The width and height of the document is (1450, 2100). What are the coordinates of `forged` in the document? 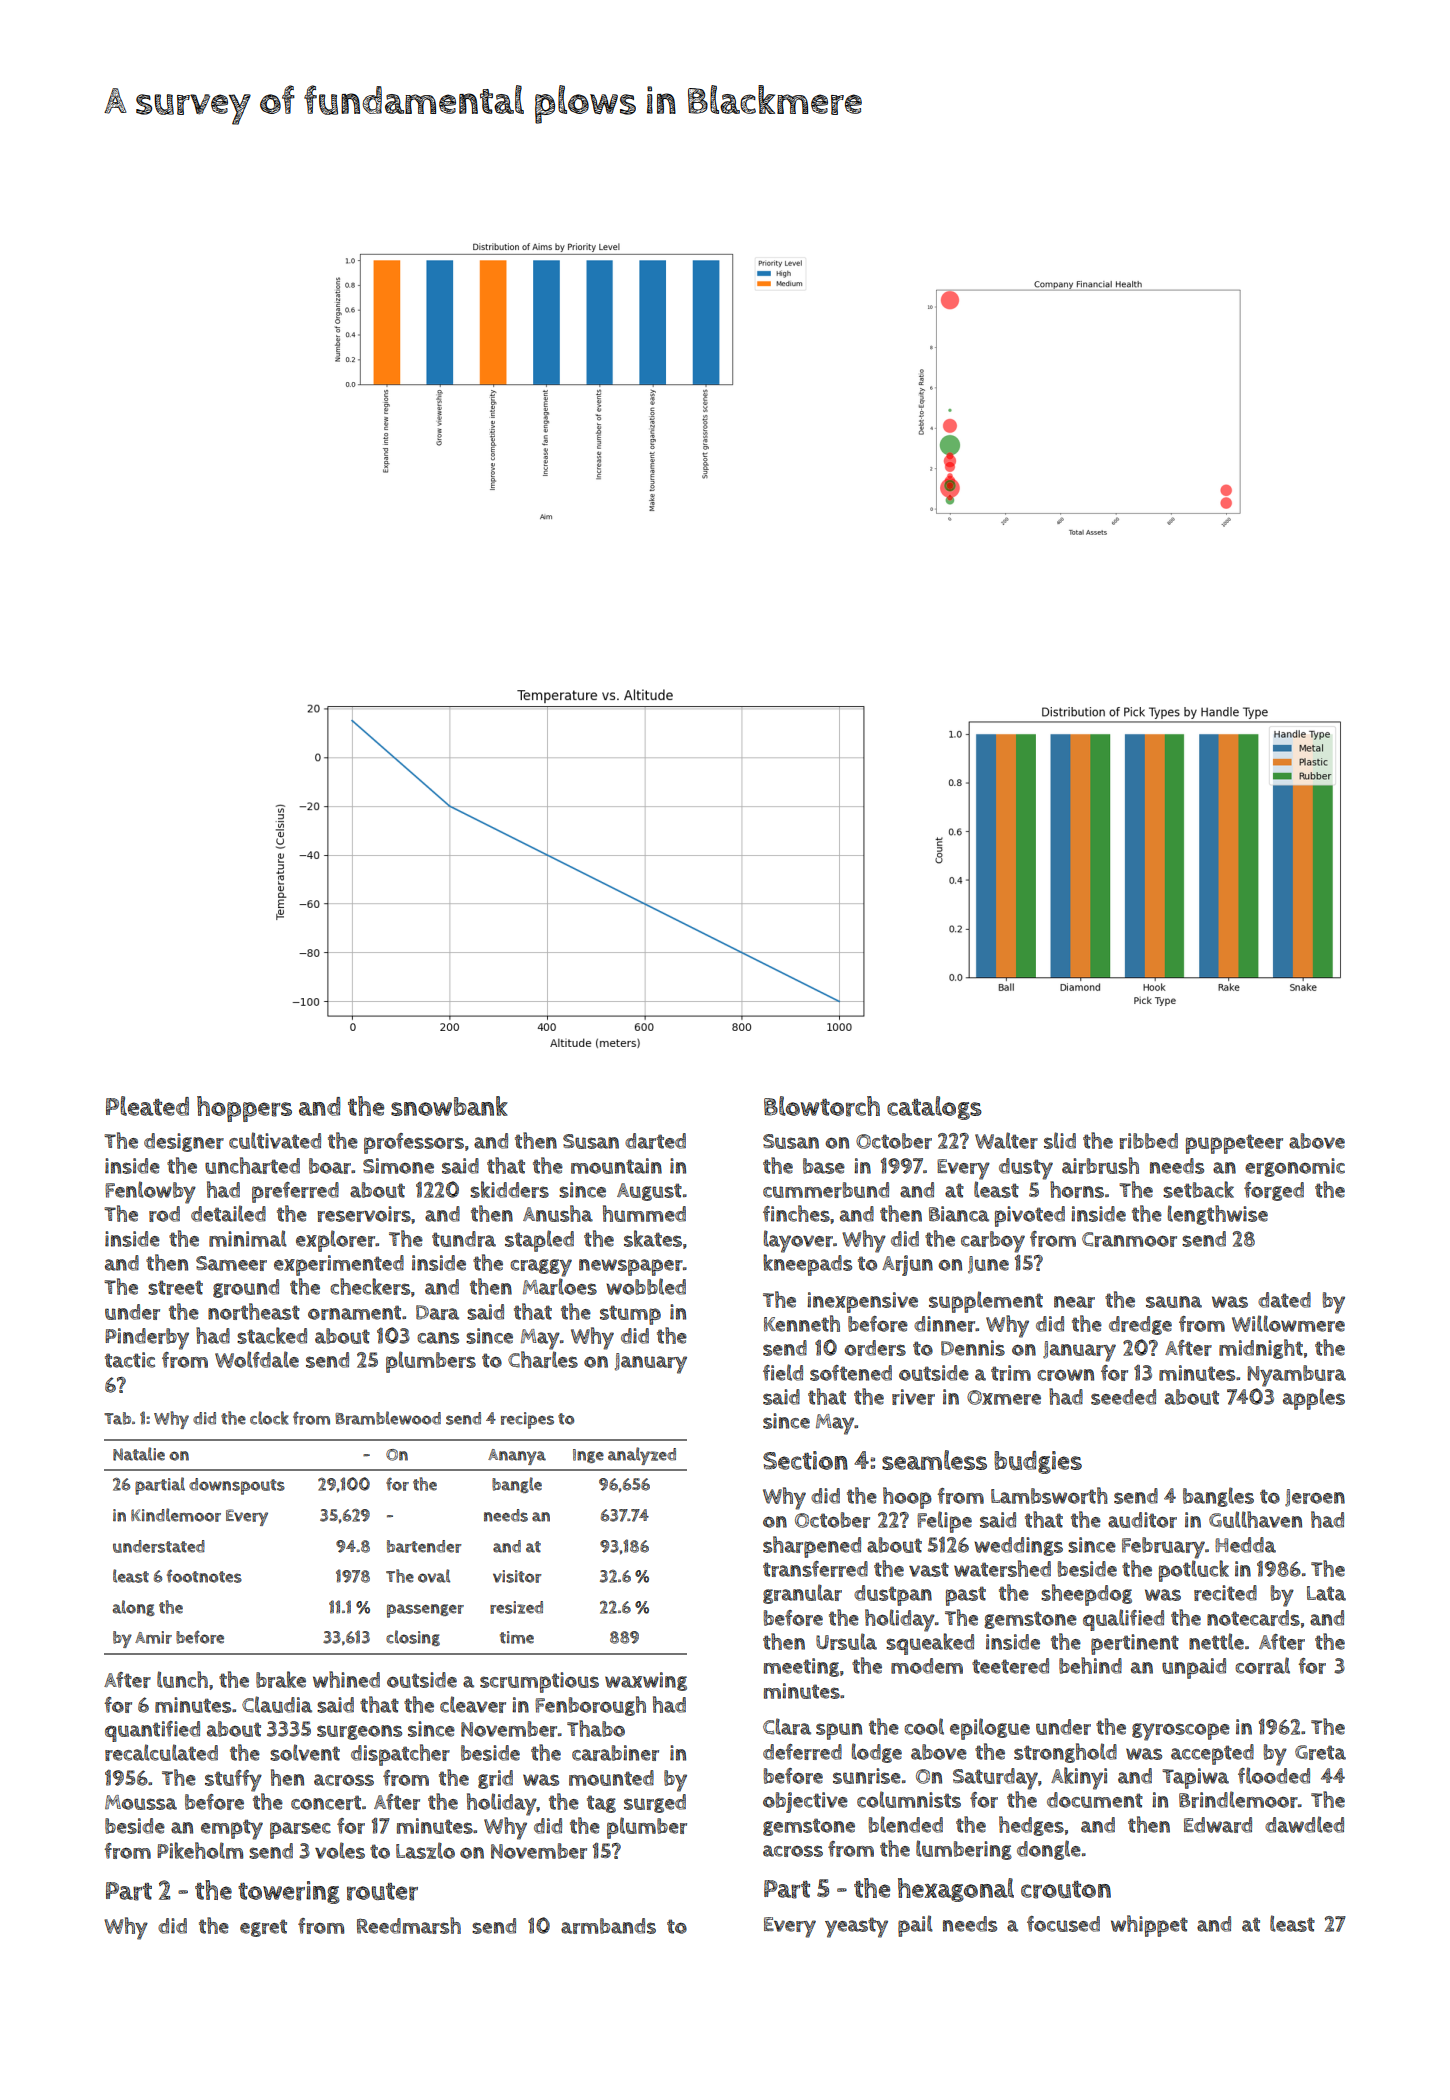 It's located at (1274, 1191).
